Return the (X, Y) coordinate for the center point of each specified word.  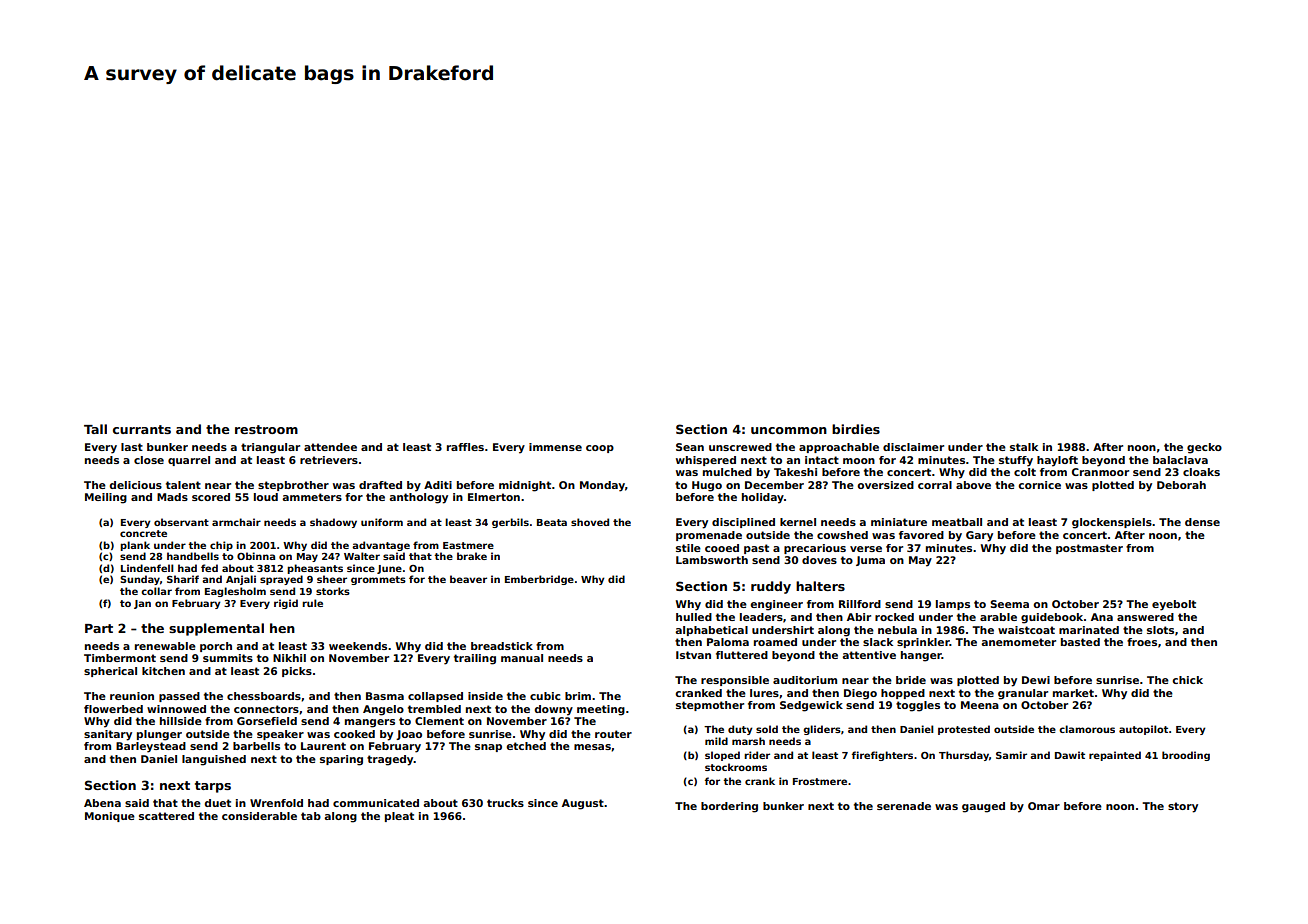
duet (217, 803)
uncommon (789, 430)
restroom (266, 429)
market (1073, 693)
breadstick (502, 646)
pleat (399, 817)
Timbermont (120, 658)
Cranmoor (1100, 472)
